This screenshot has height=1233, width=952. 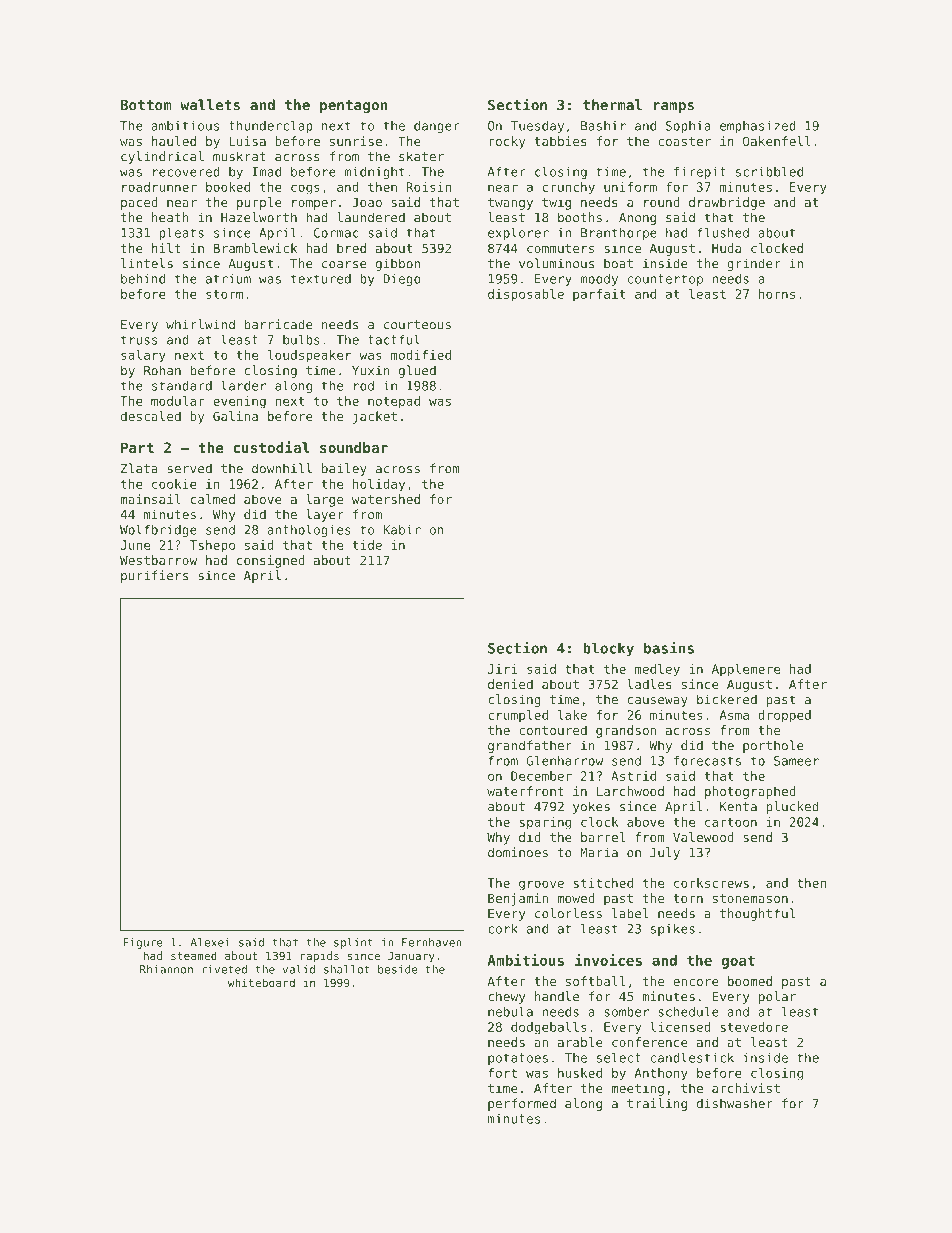 I want to click on ramps, so click(x=674, y=107).
